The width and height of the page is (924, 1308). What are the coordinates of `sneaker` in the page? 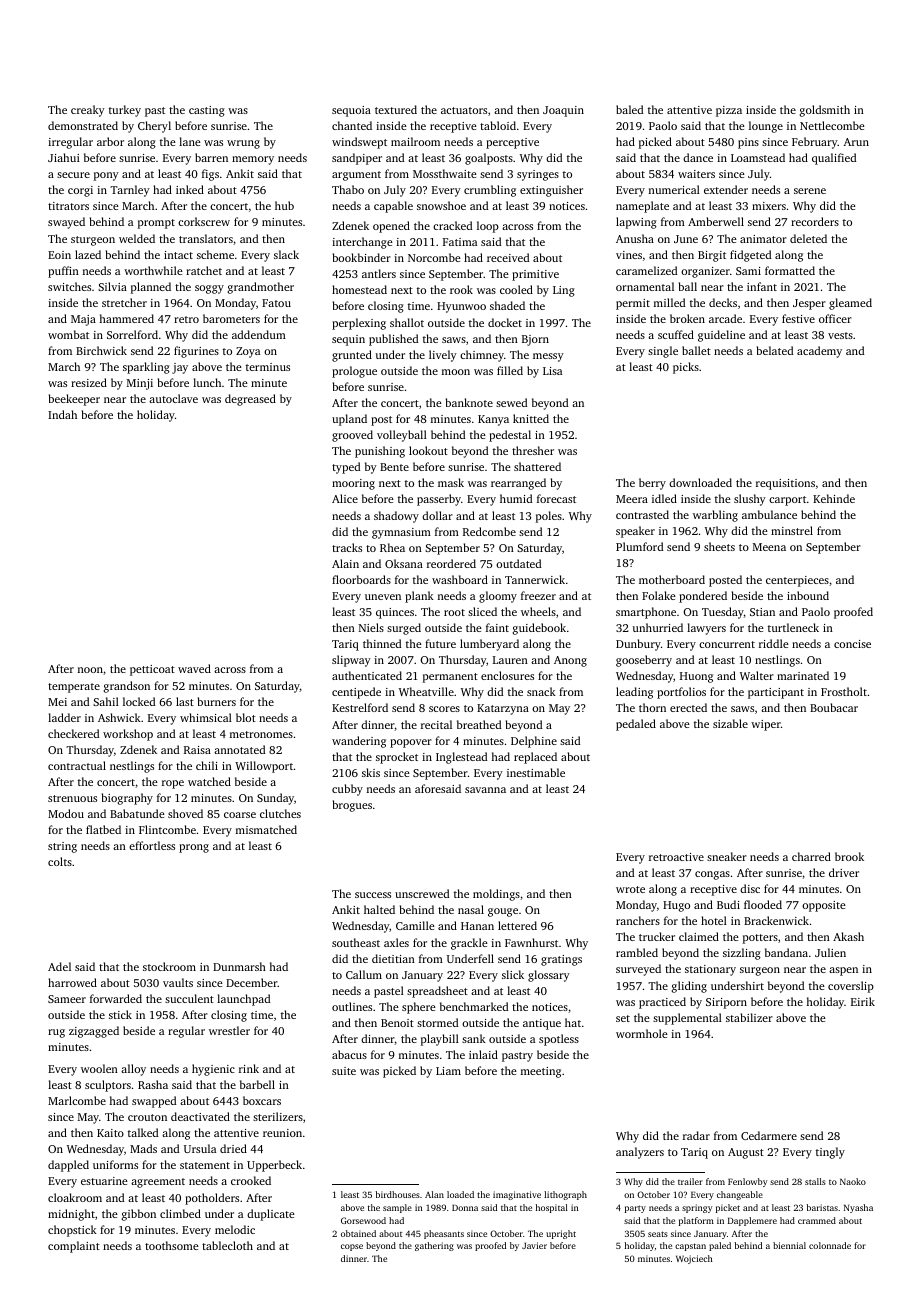 It's located at (727, 856).
